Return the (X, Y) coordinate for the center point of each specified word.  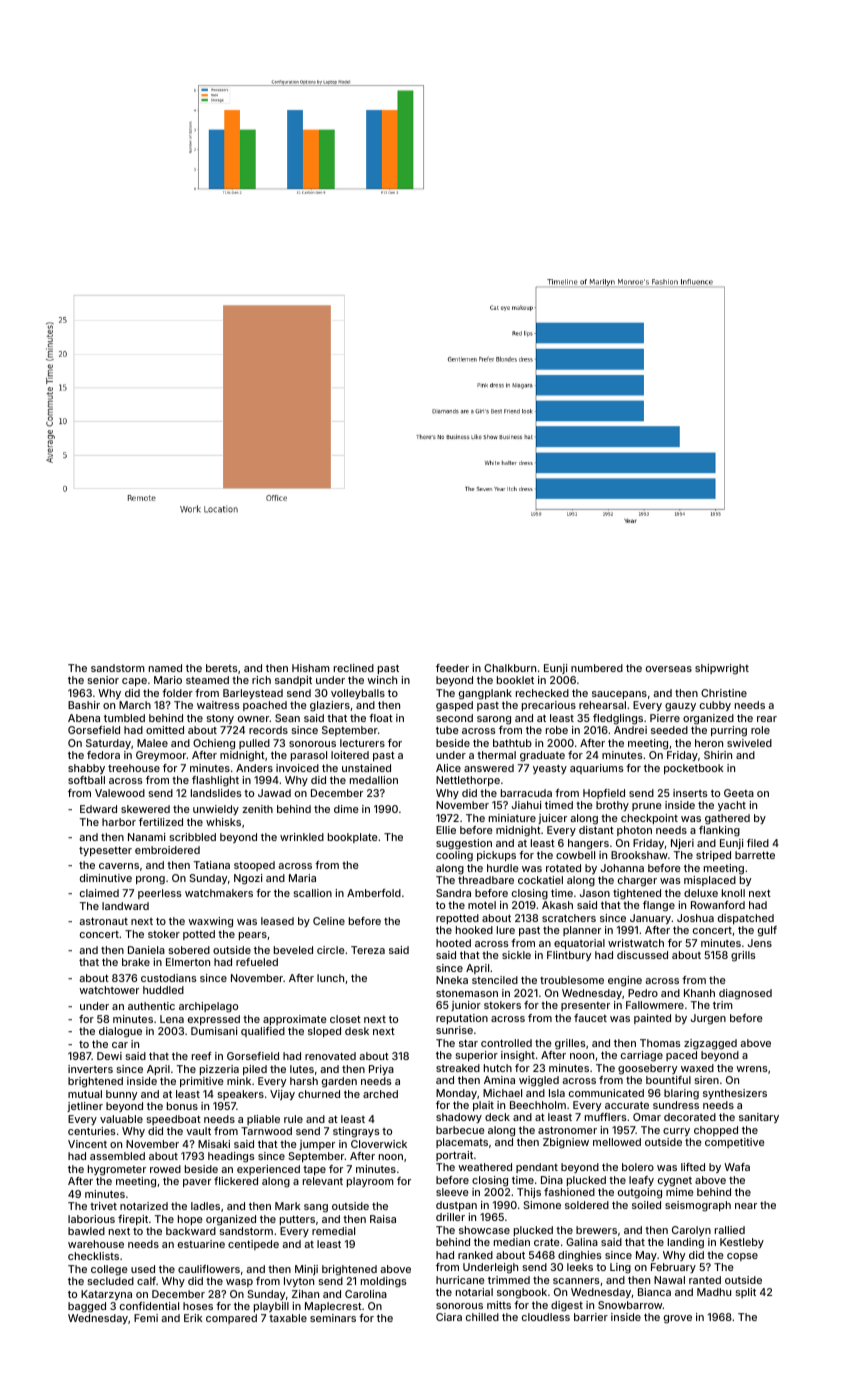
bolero (638, 1167)
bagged (87, 1307)
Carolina (366, 1294)
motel (482, 905)
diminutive (106, 878)
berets (222, 668)
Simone (542, 1205)
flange (659, 906)
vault (198, 1131)
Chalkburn (510, 668)
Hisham (311, 668)
